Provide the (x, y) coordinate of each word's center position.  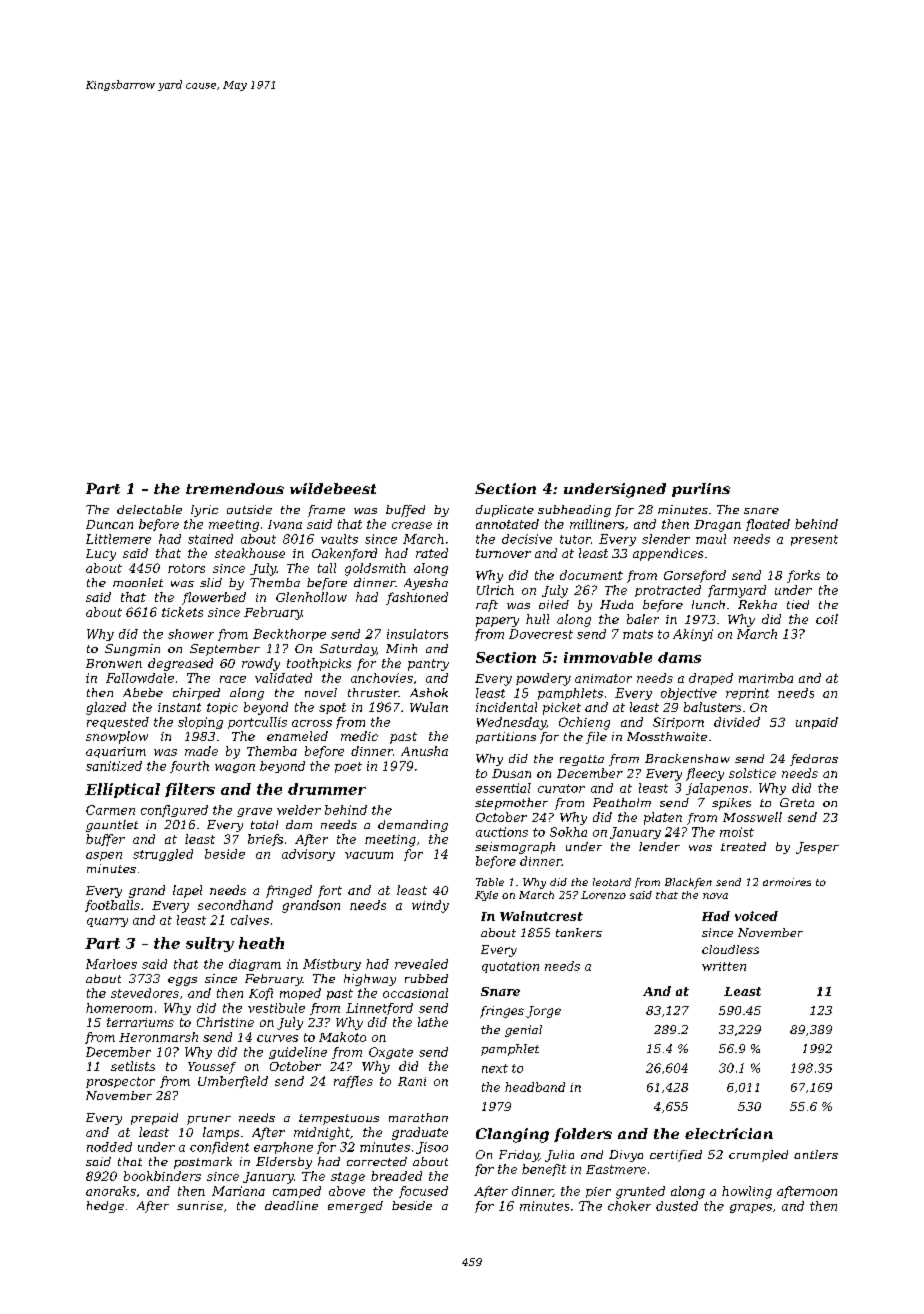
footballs (112, 906)
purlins (701, 490)
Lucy (101, 555)
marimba (766, 678)
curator (561, 788)
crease (412, 525)
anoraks (111, 1191)
